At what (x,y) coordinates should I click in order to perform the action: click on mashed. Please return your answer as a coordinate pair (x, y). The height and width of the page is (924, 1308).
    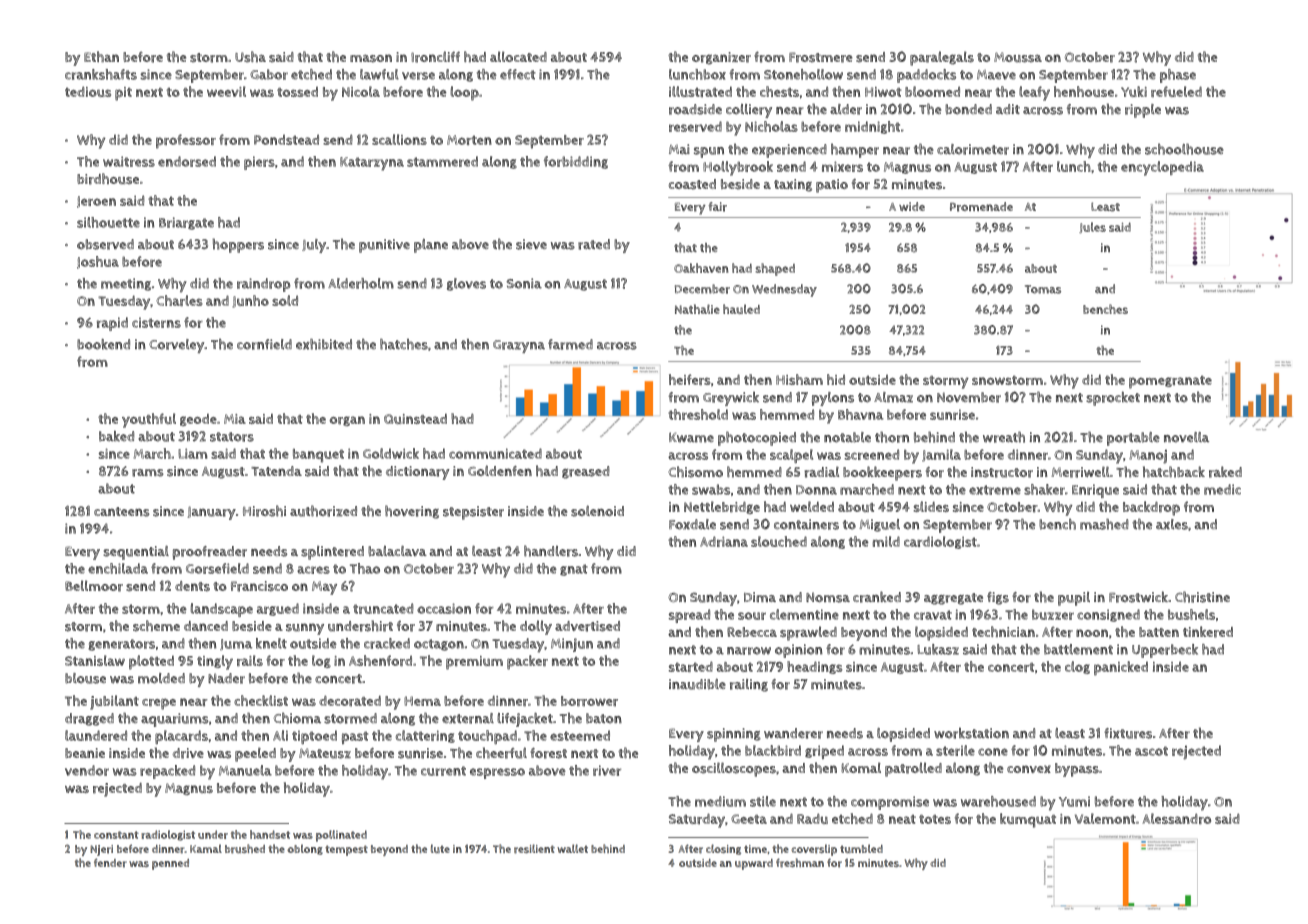
    Looking at the image, I should click on (1104, 524).
